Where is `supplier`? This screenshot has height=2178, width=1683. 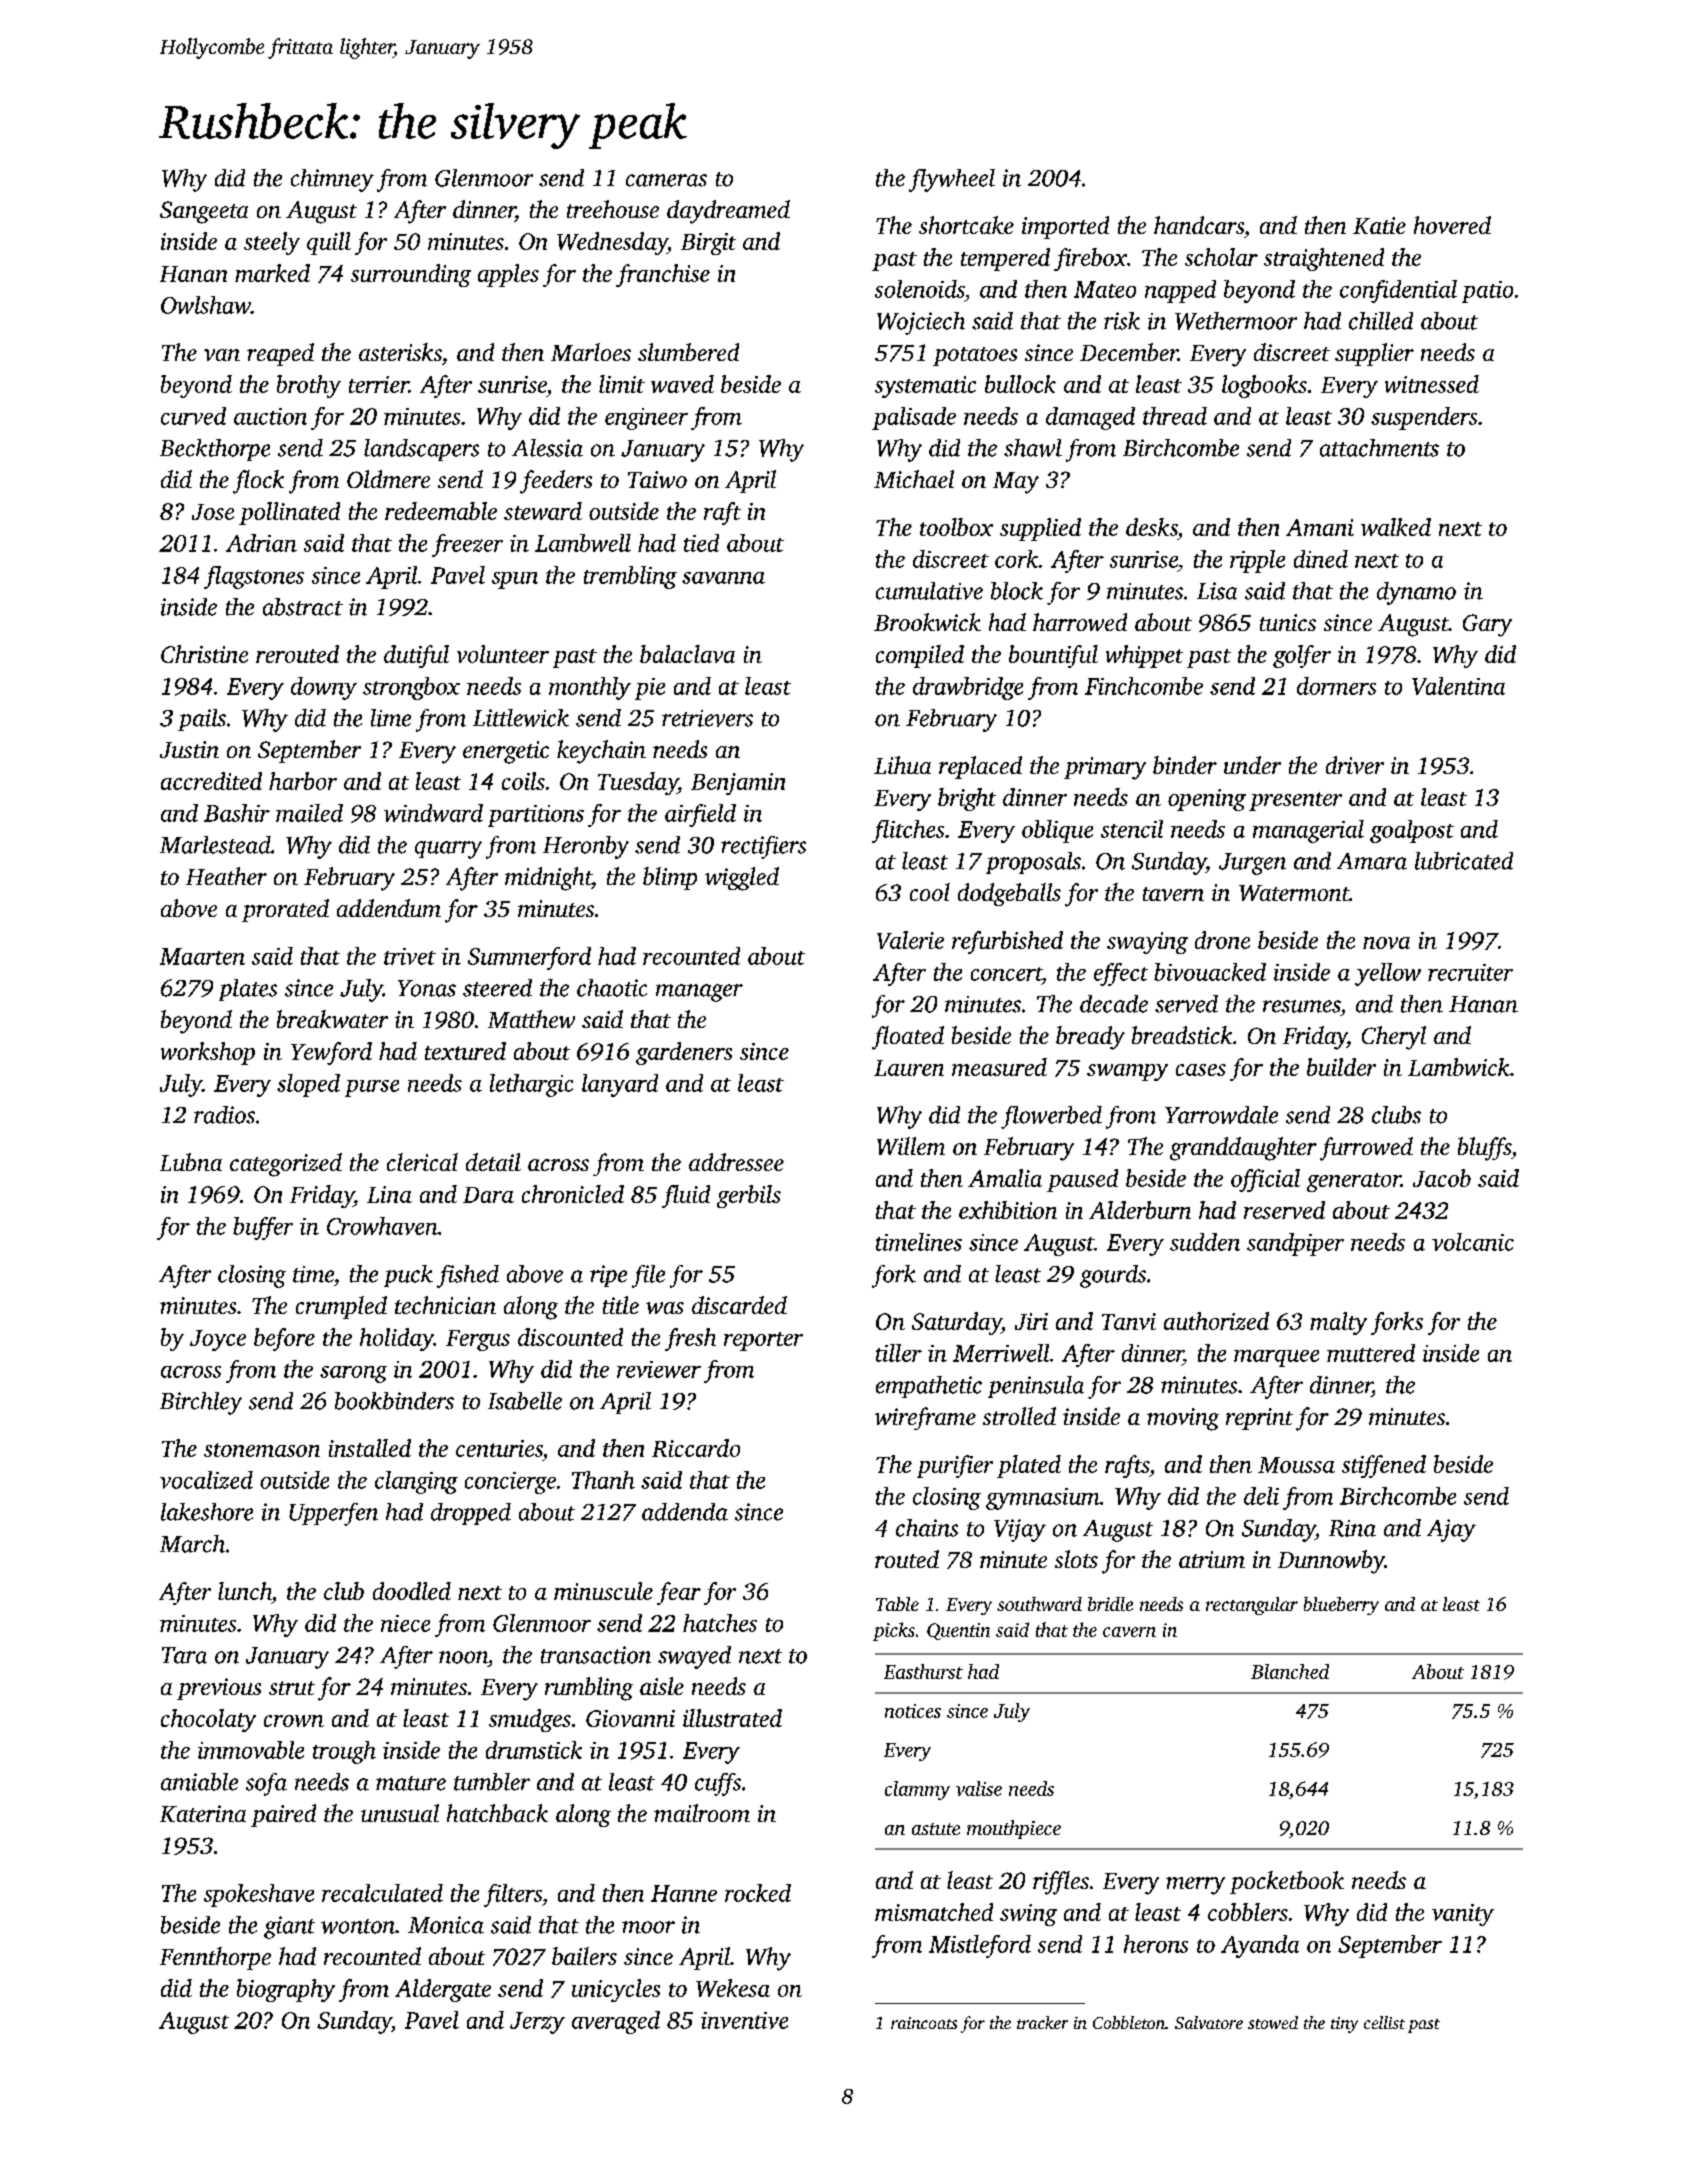 supplier is located at coordinates (1374, 354).
